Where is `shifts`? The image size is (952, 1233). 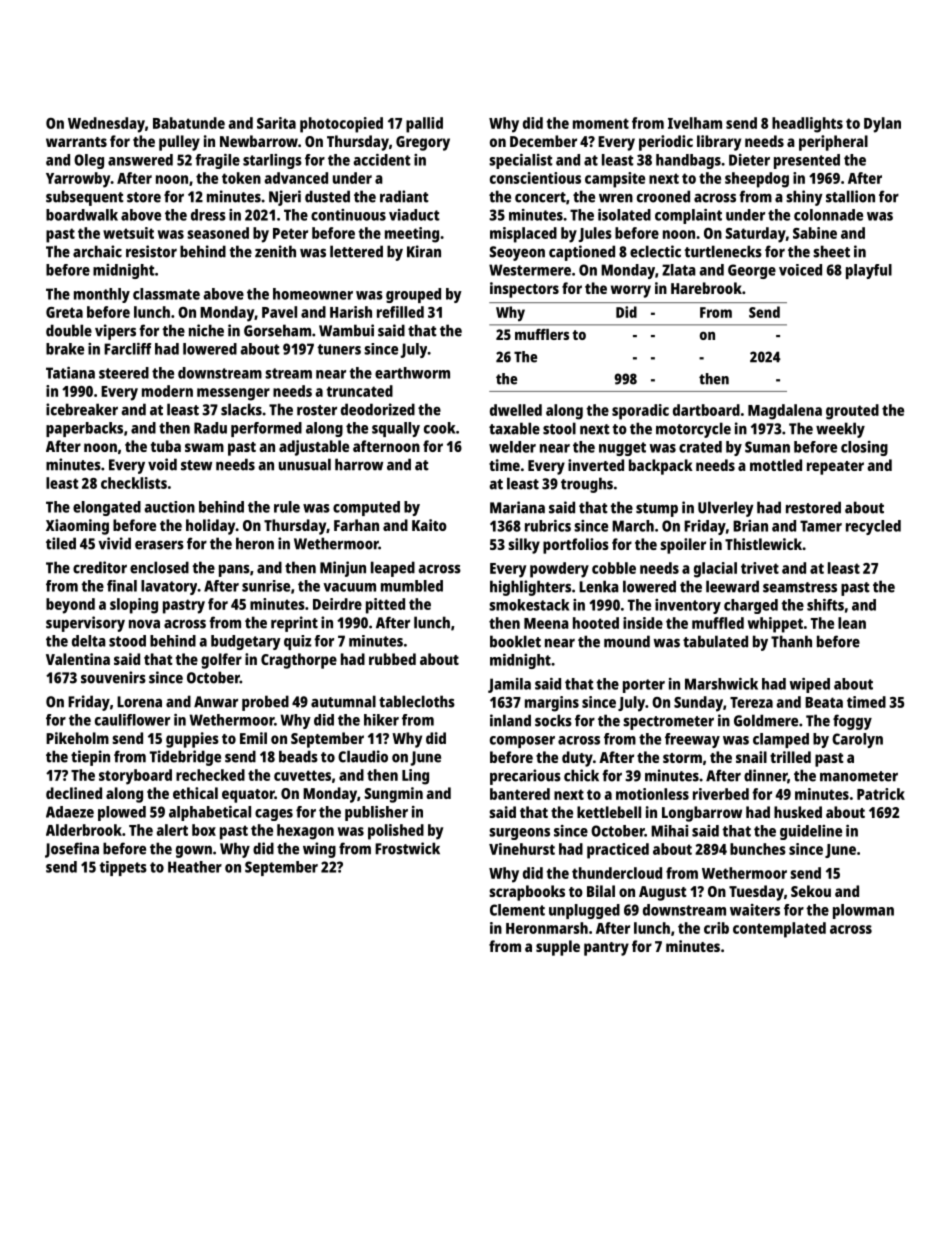 shifts is located at coordinates (825, 605).
